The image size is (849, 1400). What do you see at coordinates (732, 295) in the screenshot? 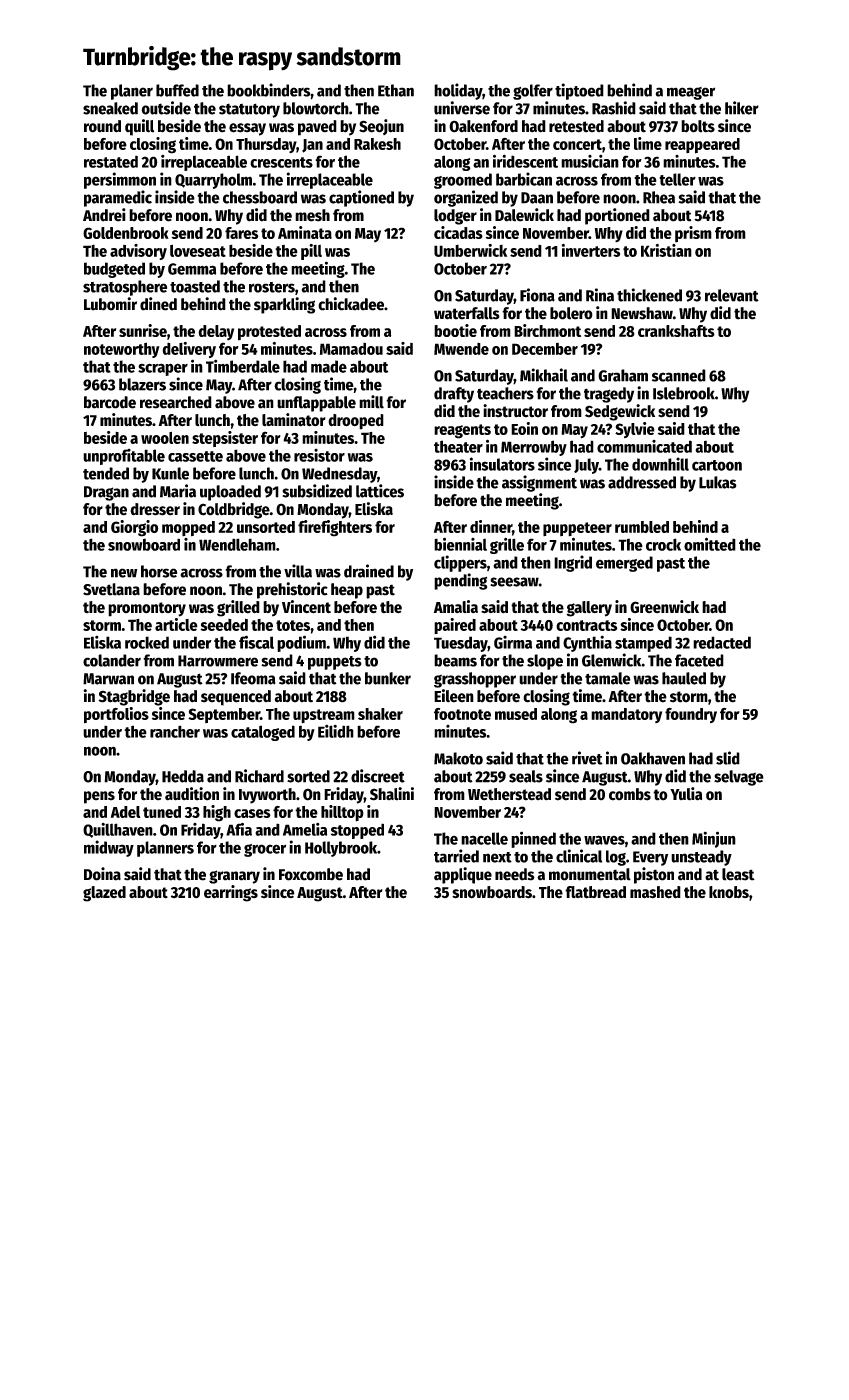
I see `relevant` at bounding box center [732, 295].
